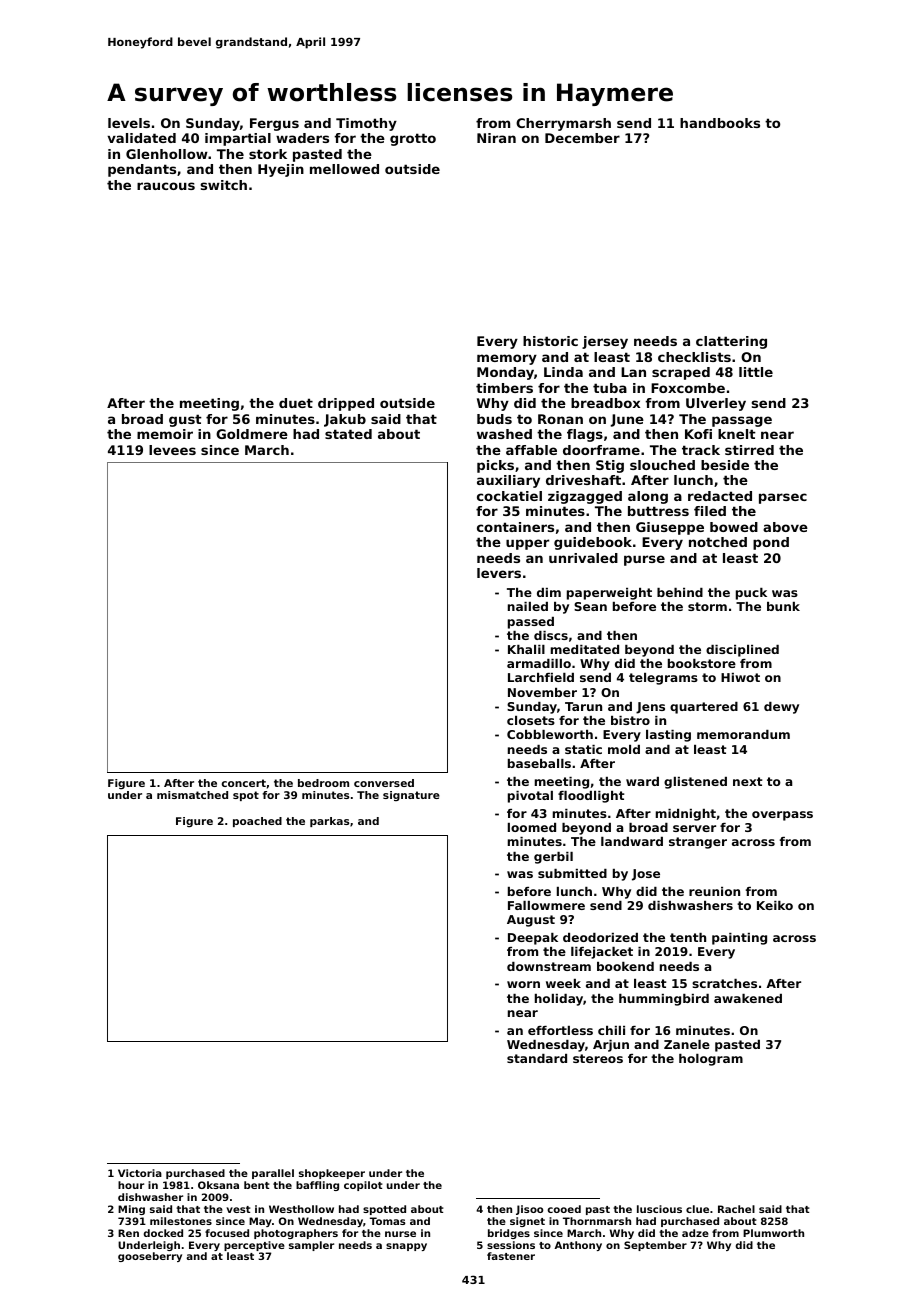 The image size is (924, 1308). I want to click on concert, so click(244, 783).
